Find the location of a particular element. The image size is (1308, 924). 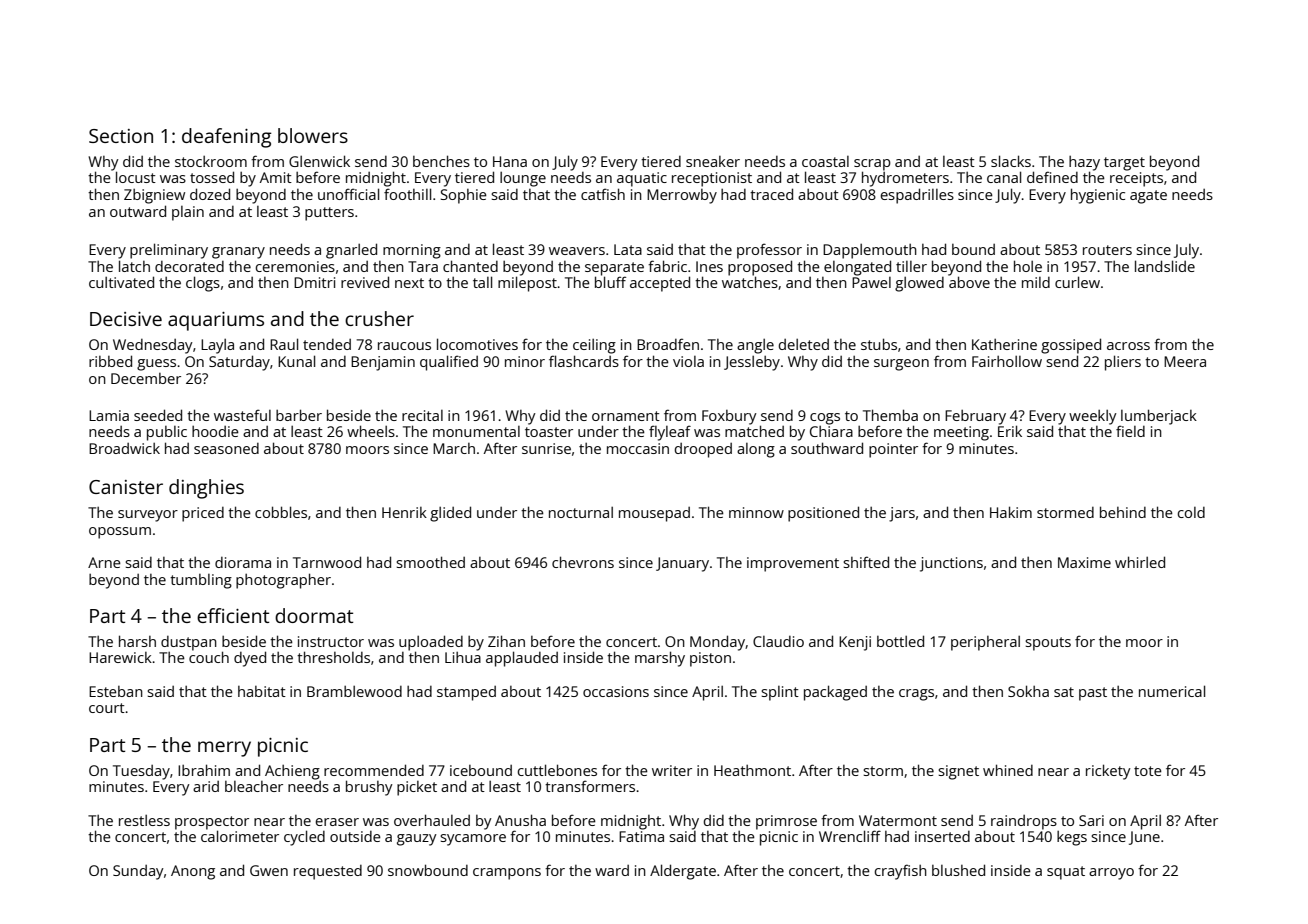

Aldergate is located at coordinates (683, 872).
